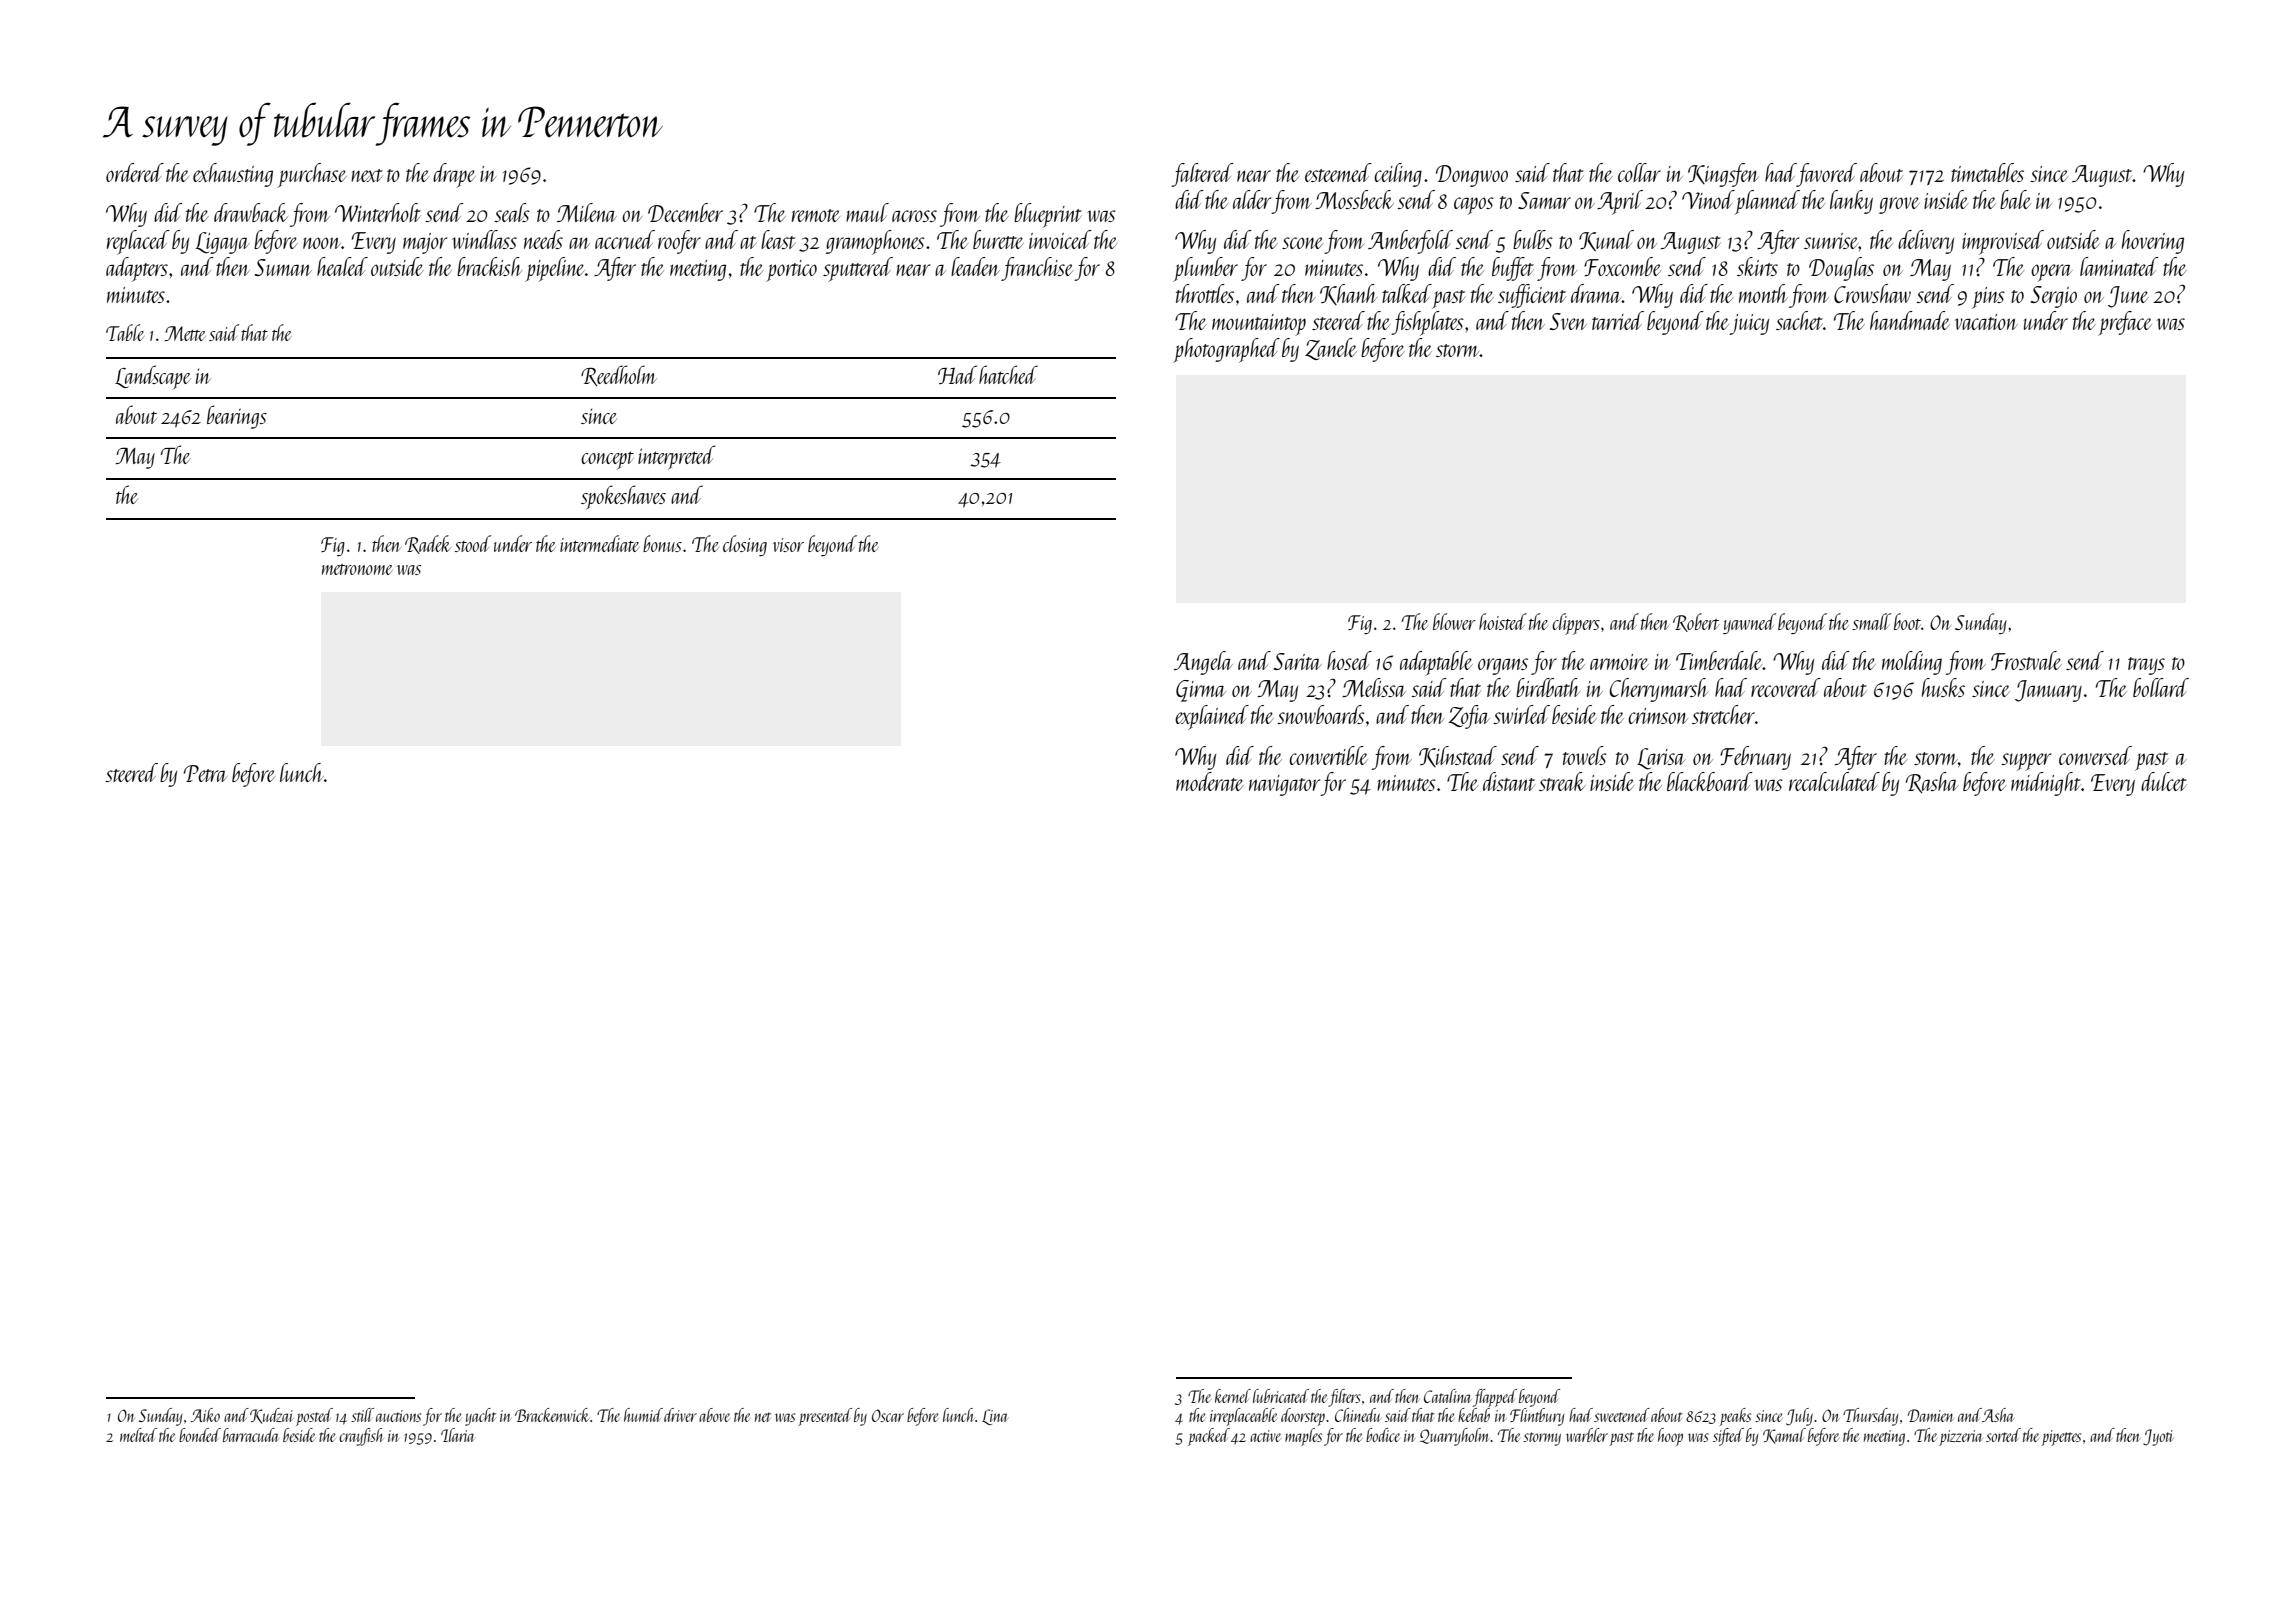 The image size is (2292, 1620). Describe the element at coordinates (454, 175) in the screenshot. I see `drape` at that location.
